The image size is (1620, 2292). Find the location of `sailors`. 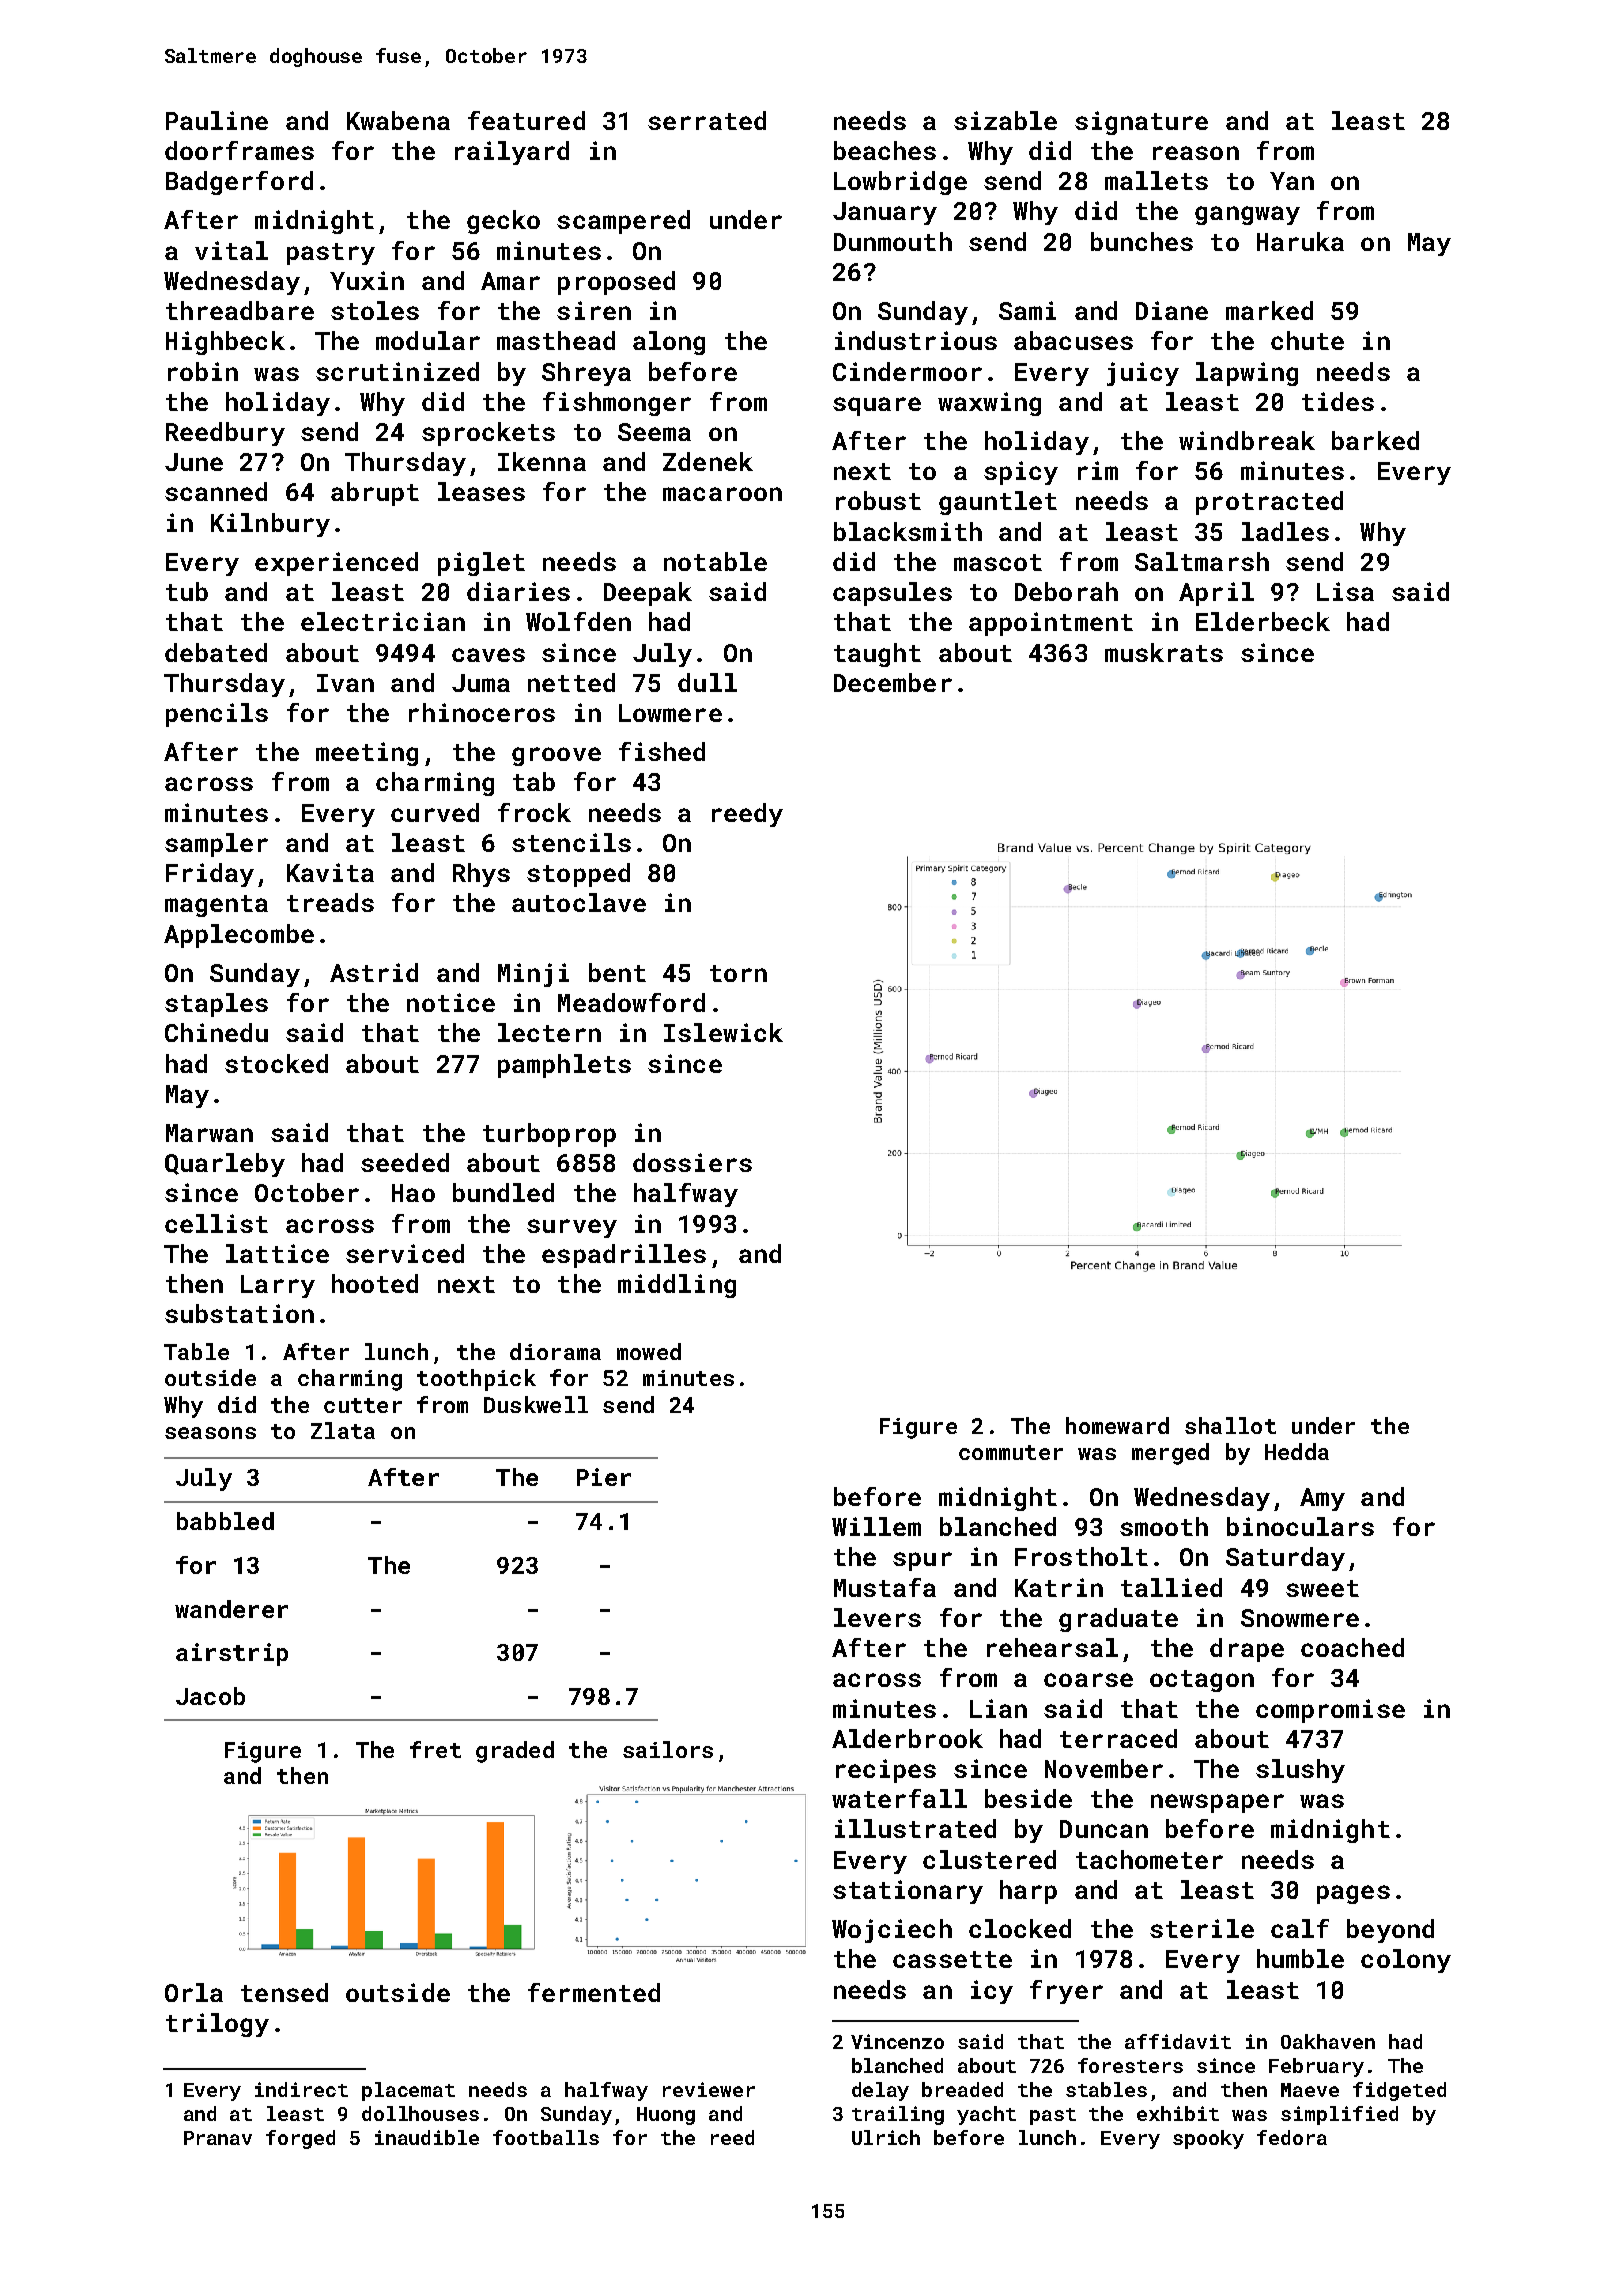

sailors is located at coordinates (668, 1749).
